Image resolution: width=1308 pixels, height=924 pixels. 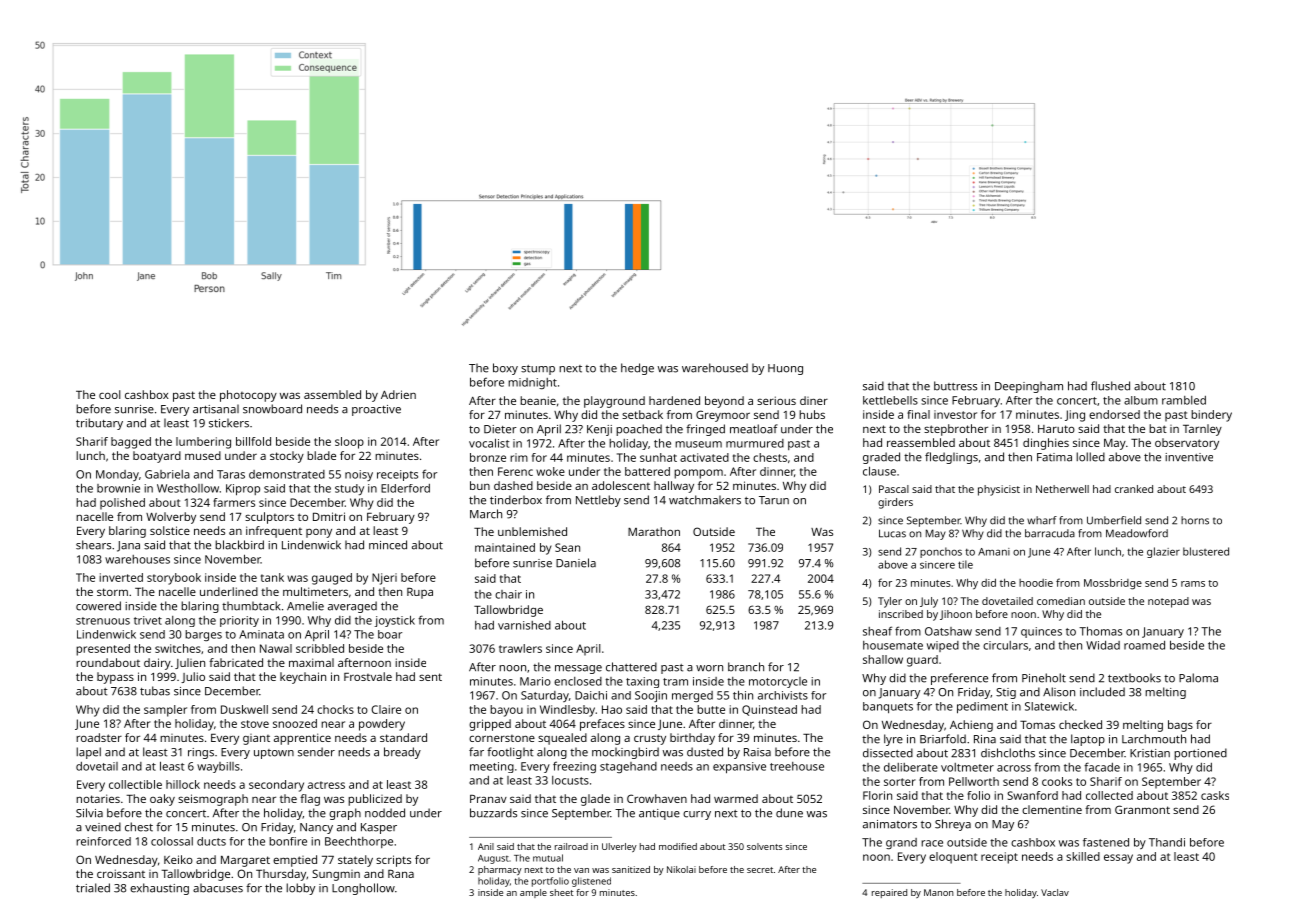 What do you see at coordinates (1110, 386) in the screenshot?
I see `flushed` at bounding box center [1110, 386].
